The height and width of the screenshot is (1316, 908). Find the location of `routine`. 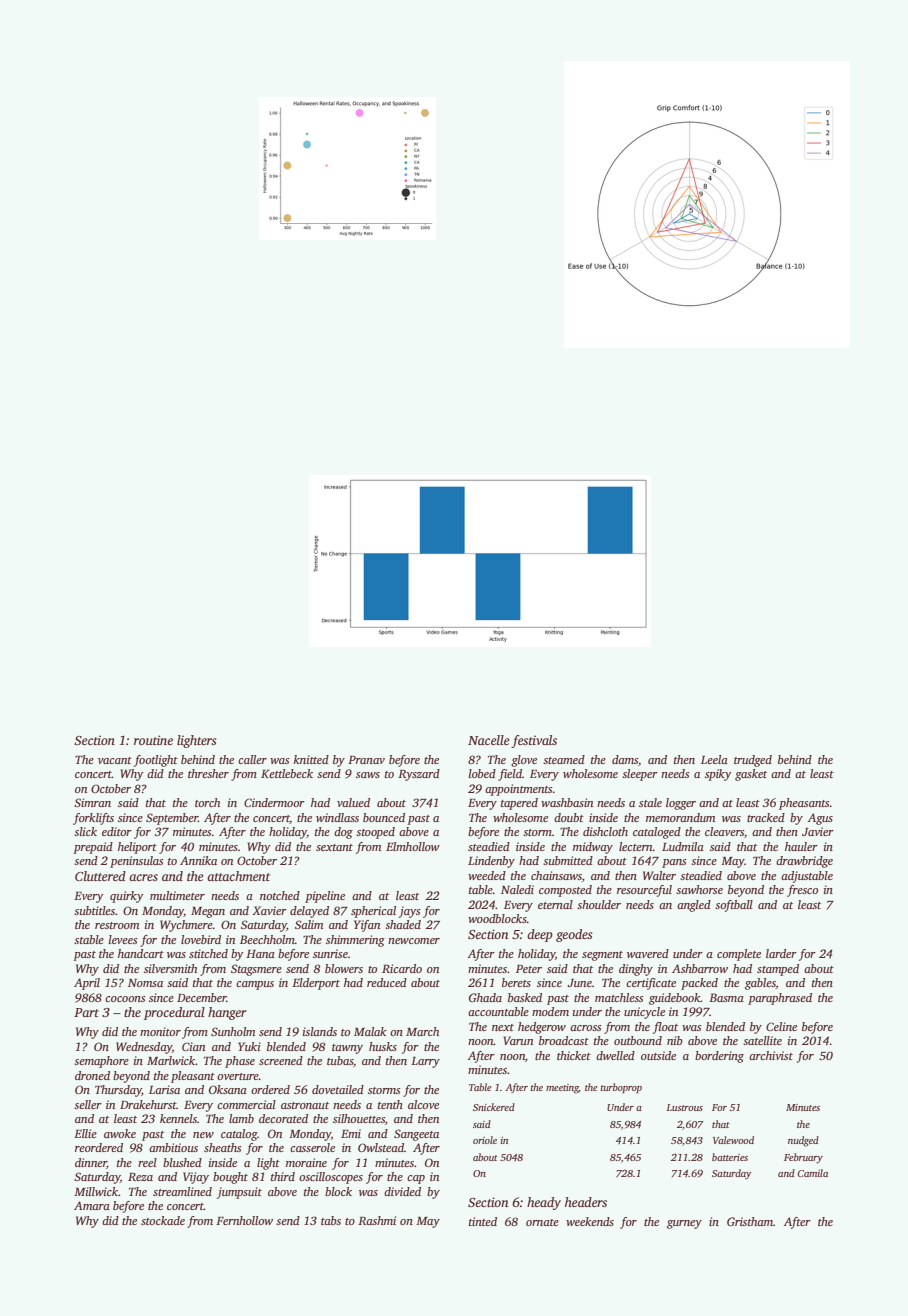

routine is located at coordinates (153, 740).
